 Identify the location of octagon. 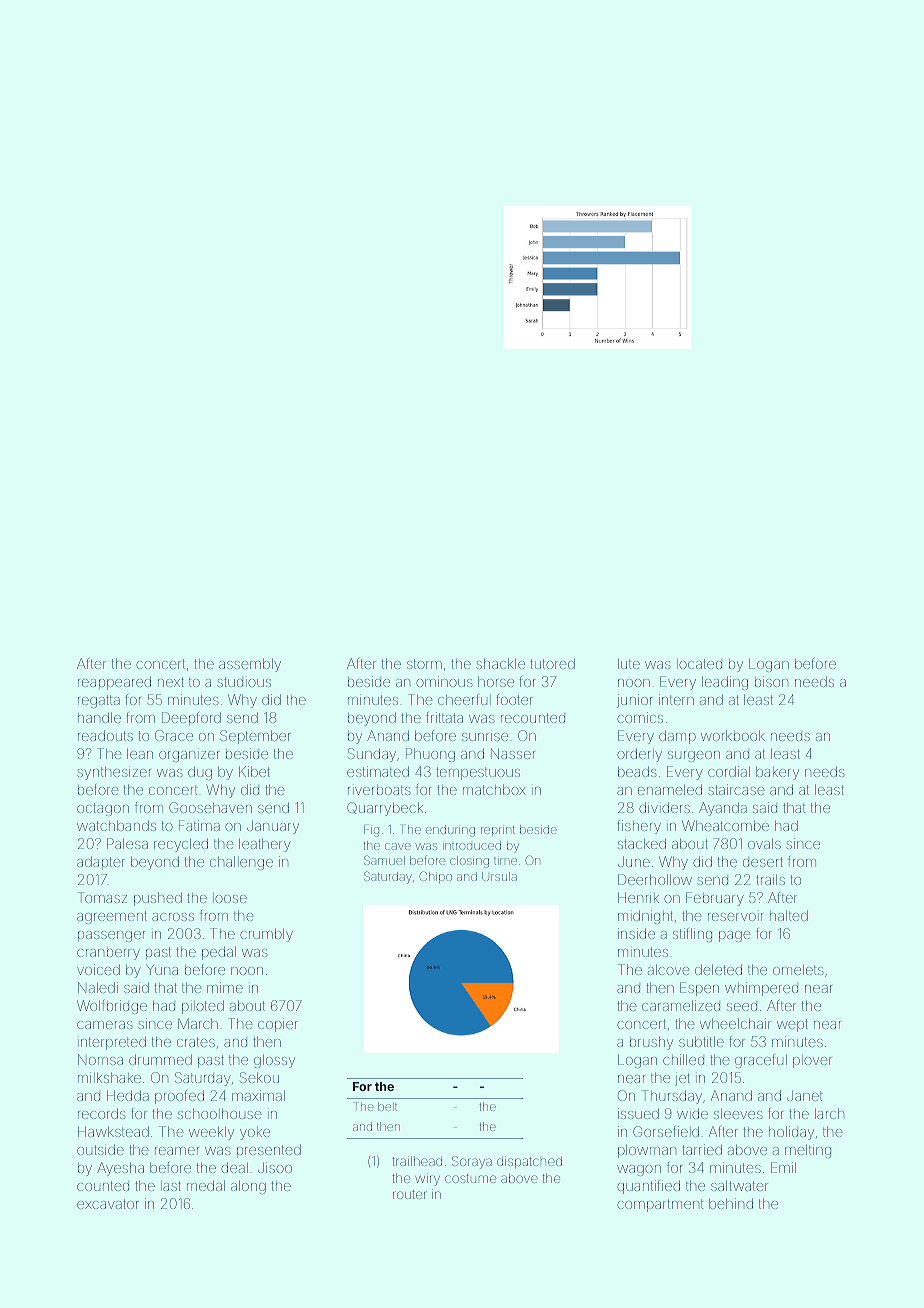
(103, 809).
